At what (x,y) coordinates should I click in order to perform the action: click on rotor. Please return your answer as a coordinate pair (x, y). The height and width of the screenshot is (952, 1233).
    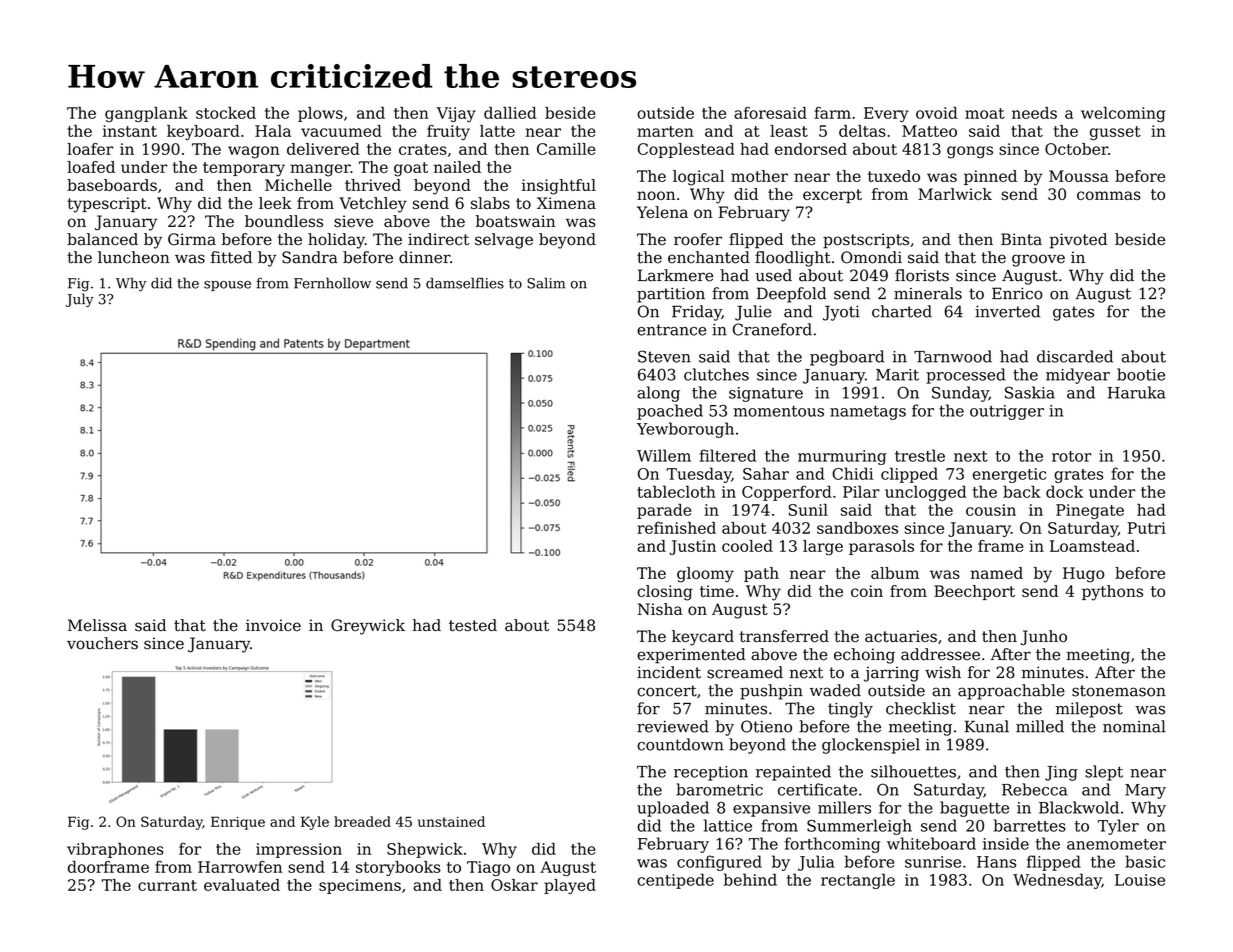
    Looking at the image, I should click on (1072, 456).
